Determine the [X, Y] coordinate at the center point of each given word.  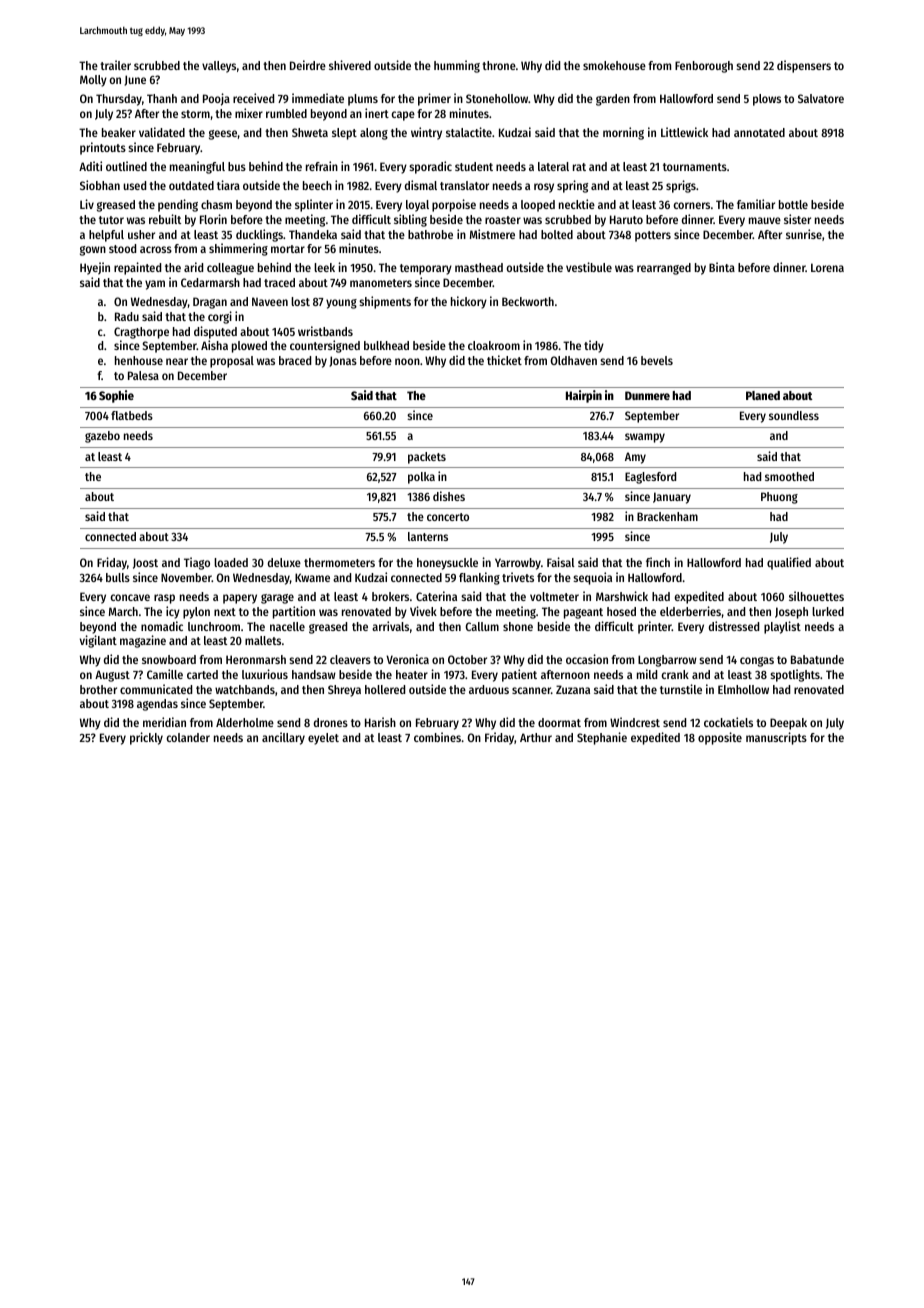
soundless [794, 415]
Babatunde [817, 659]
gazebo [102, 437]
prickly [146, 738]
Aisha [214, 345]
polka [421, 478]
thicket [504, 360]
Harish [380, 722]
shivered [350, 65]
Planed [763, 395]
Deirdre [308, 65]
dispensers [804, 66]
